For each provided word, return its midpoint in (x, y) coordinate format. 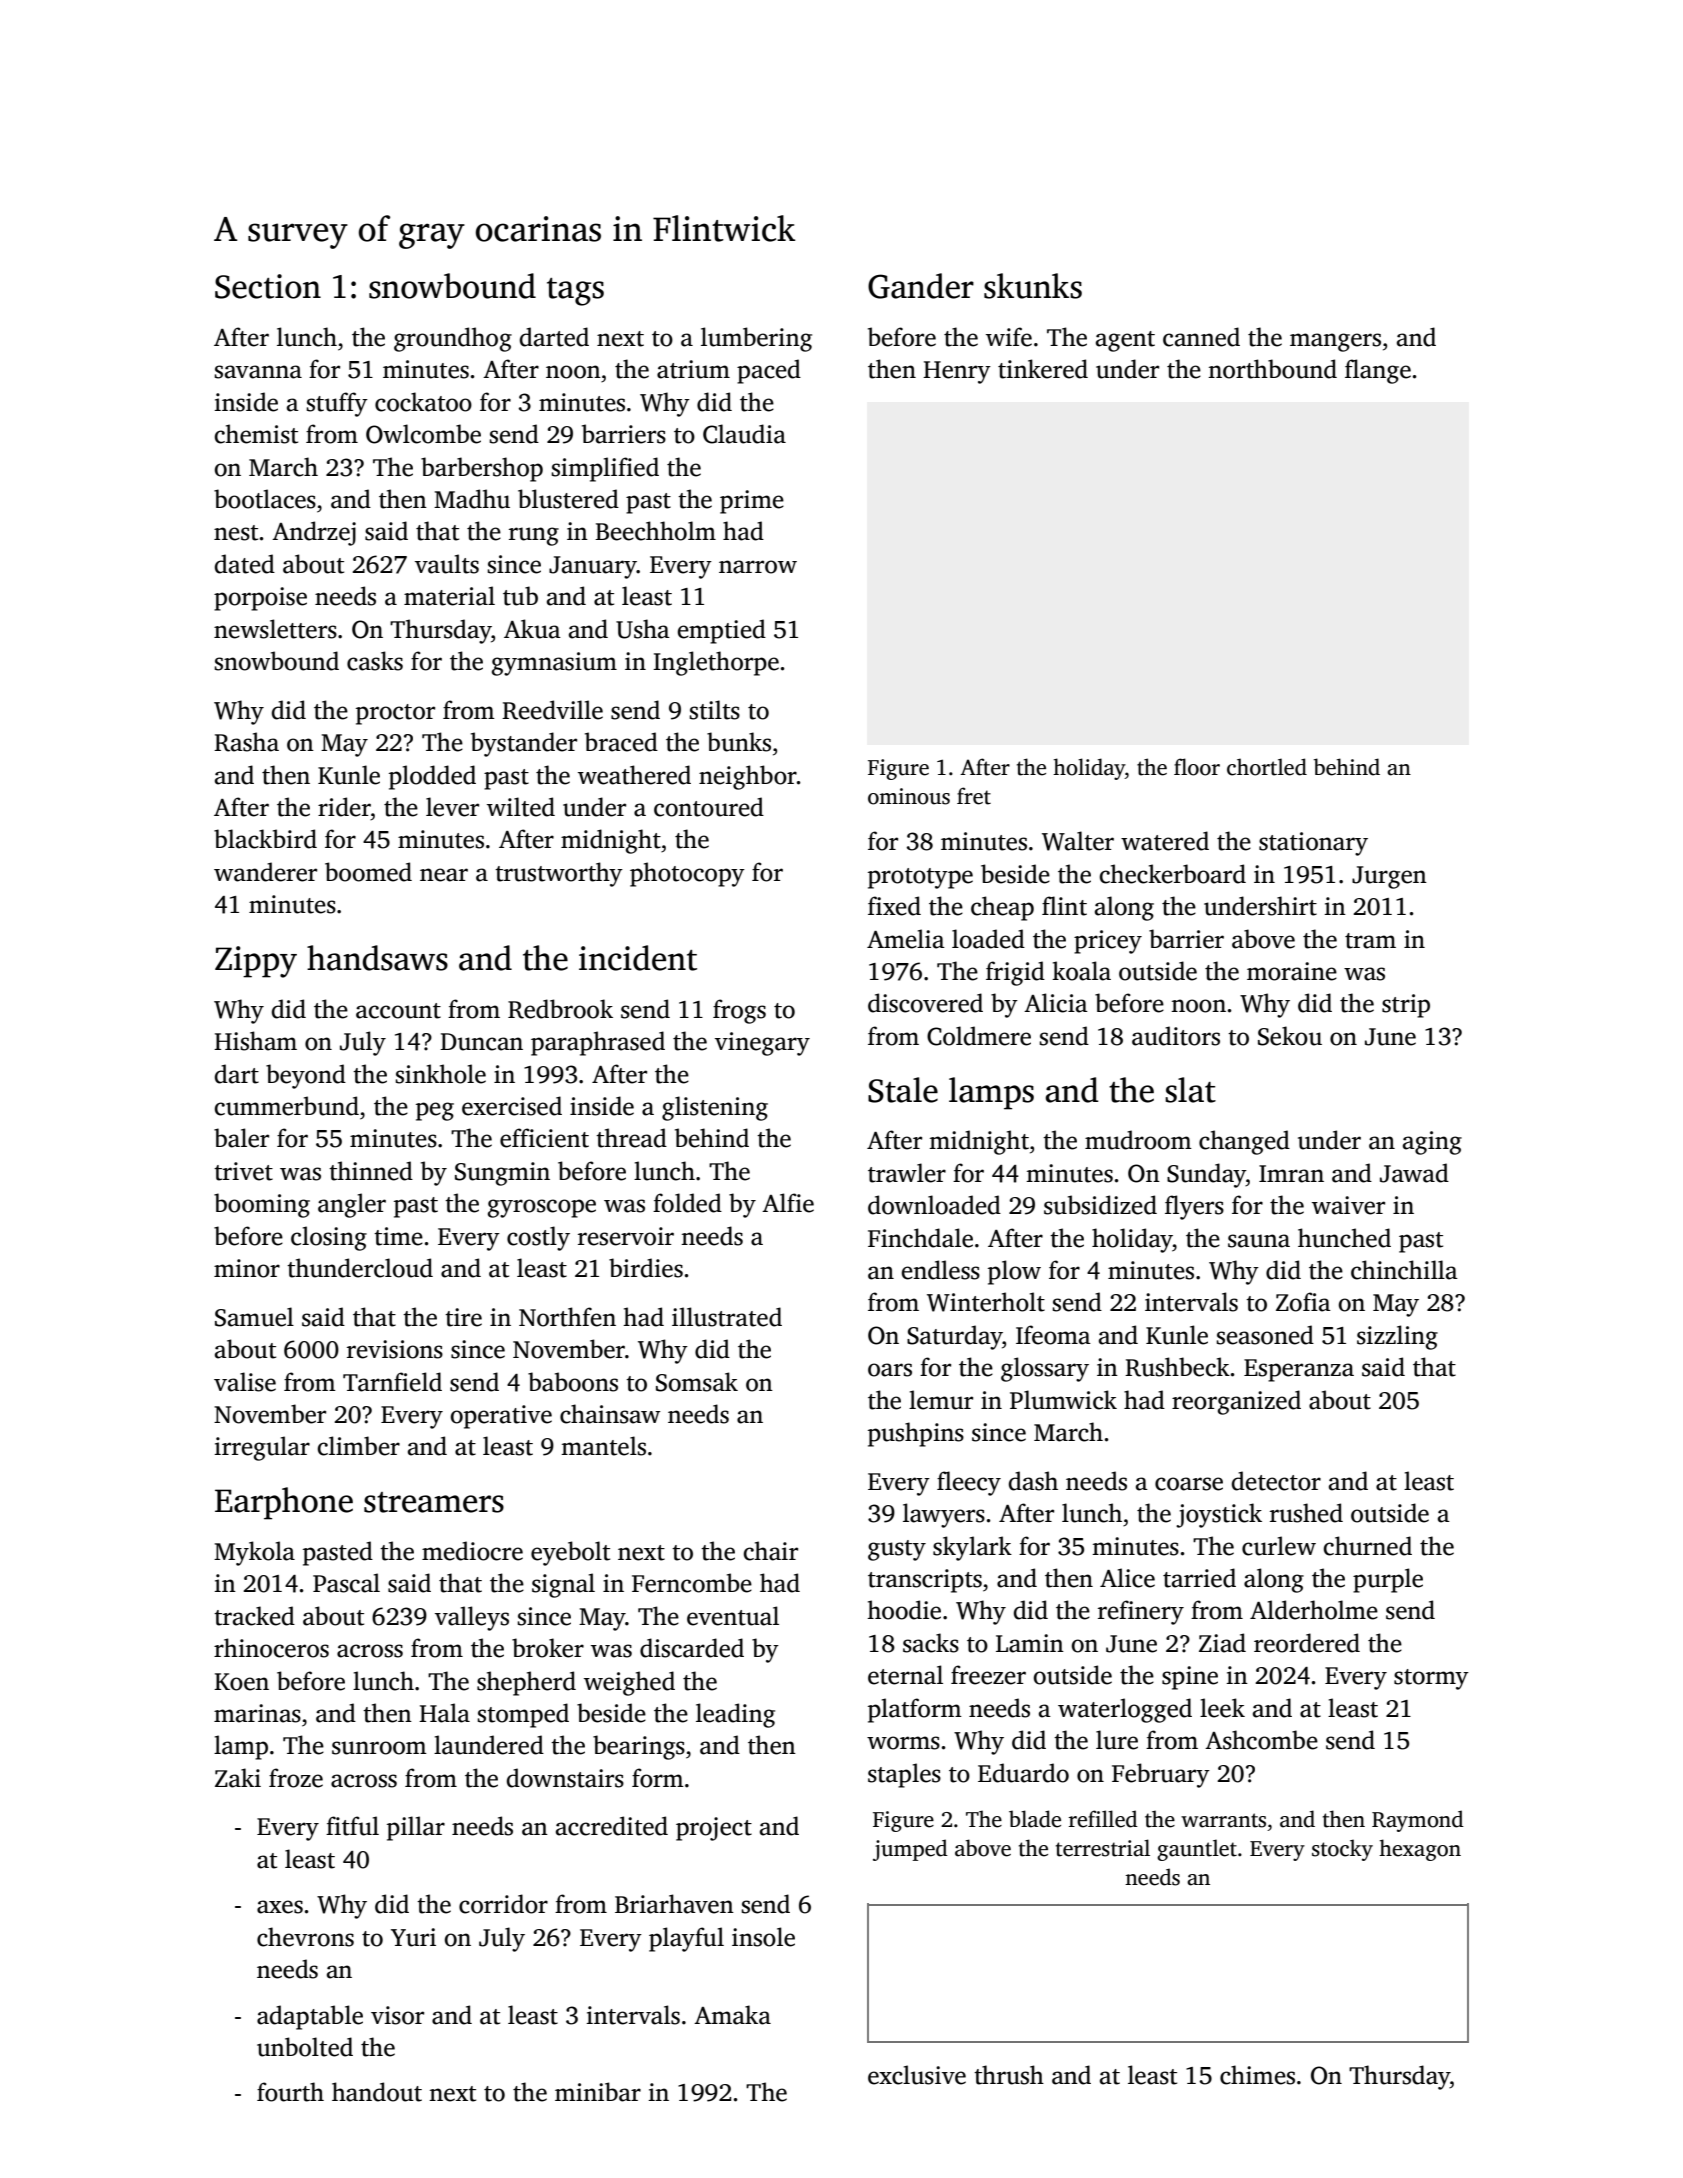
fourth (290, 2092)
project (714, 1829)
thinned (371, 1171)
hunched (1344, 1238)
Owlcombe (423, 434)
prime (752, 502)
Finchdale (920, 1238)
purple (1388, 1580)
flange (1378, 371)
